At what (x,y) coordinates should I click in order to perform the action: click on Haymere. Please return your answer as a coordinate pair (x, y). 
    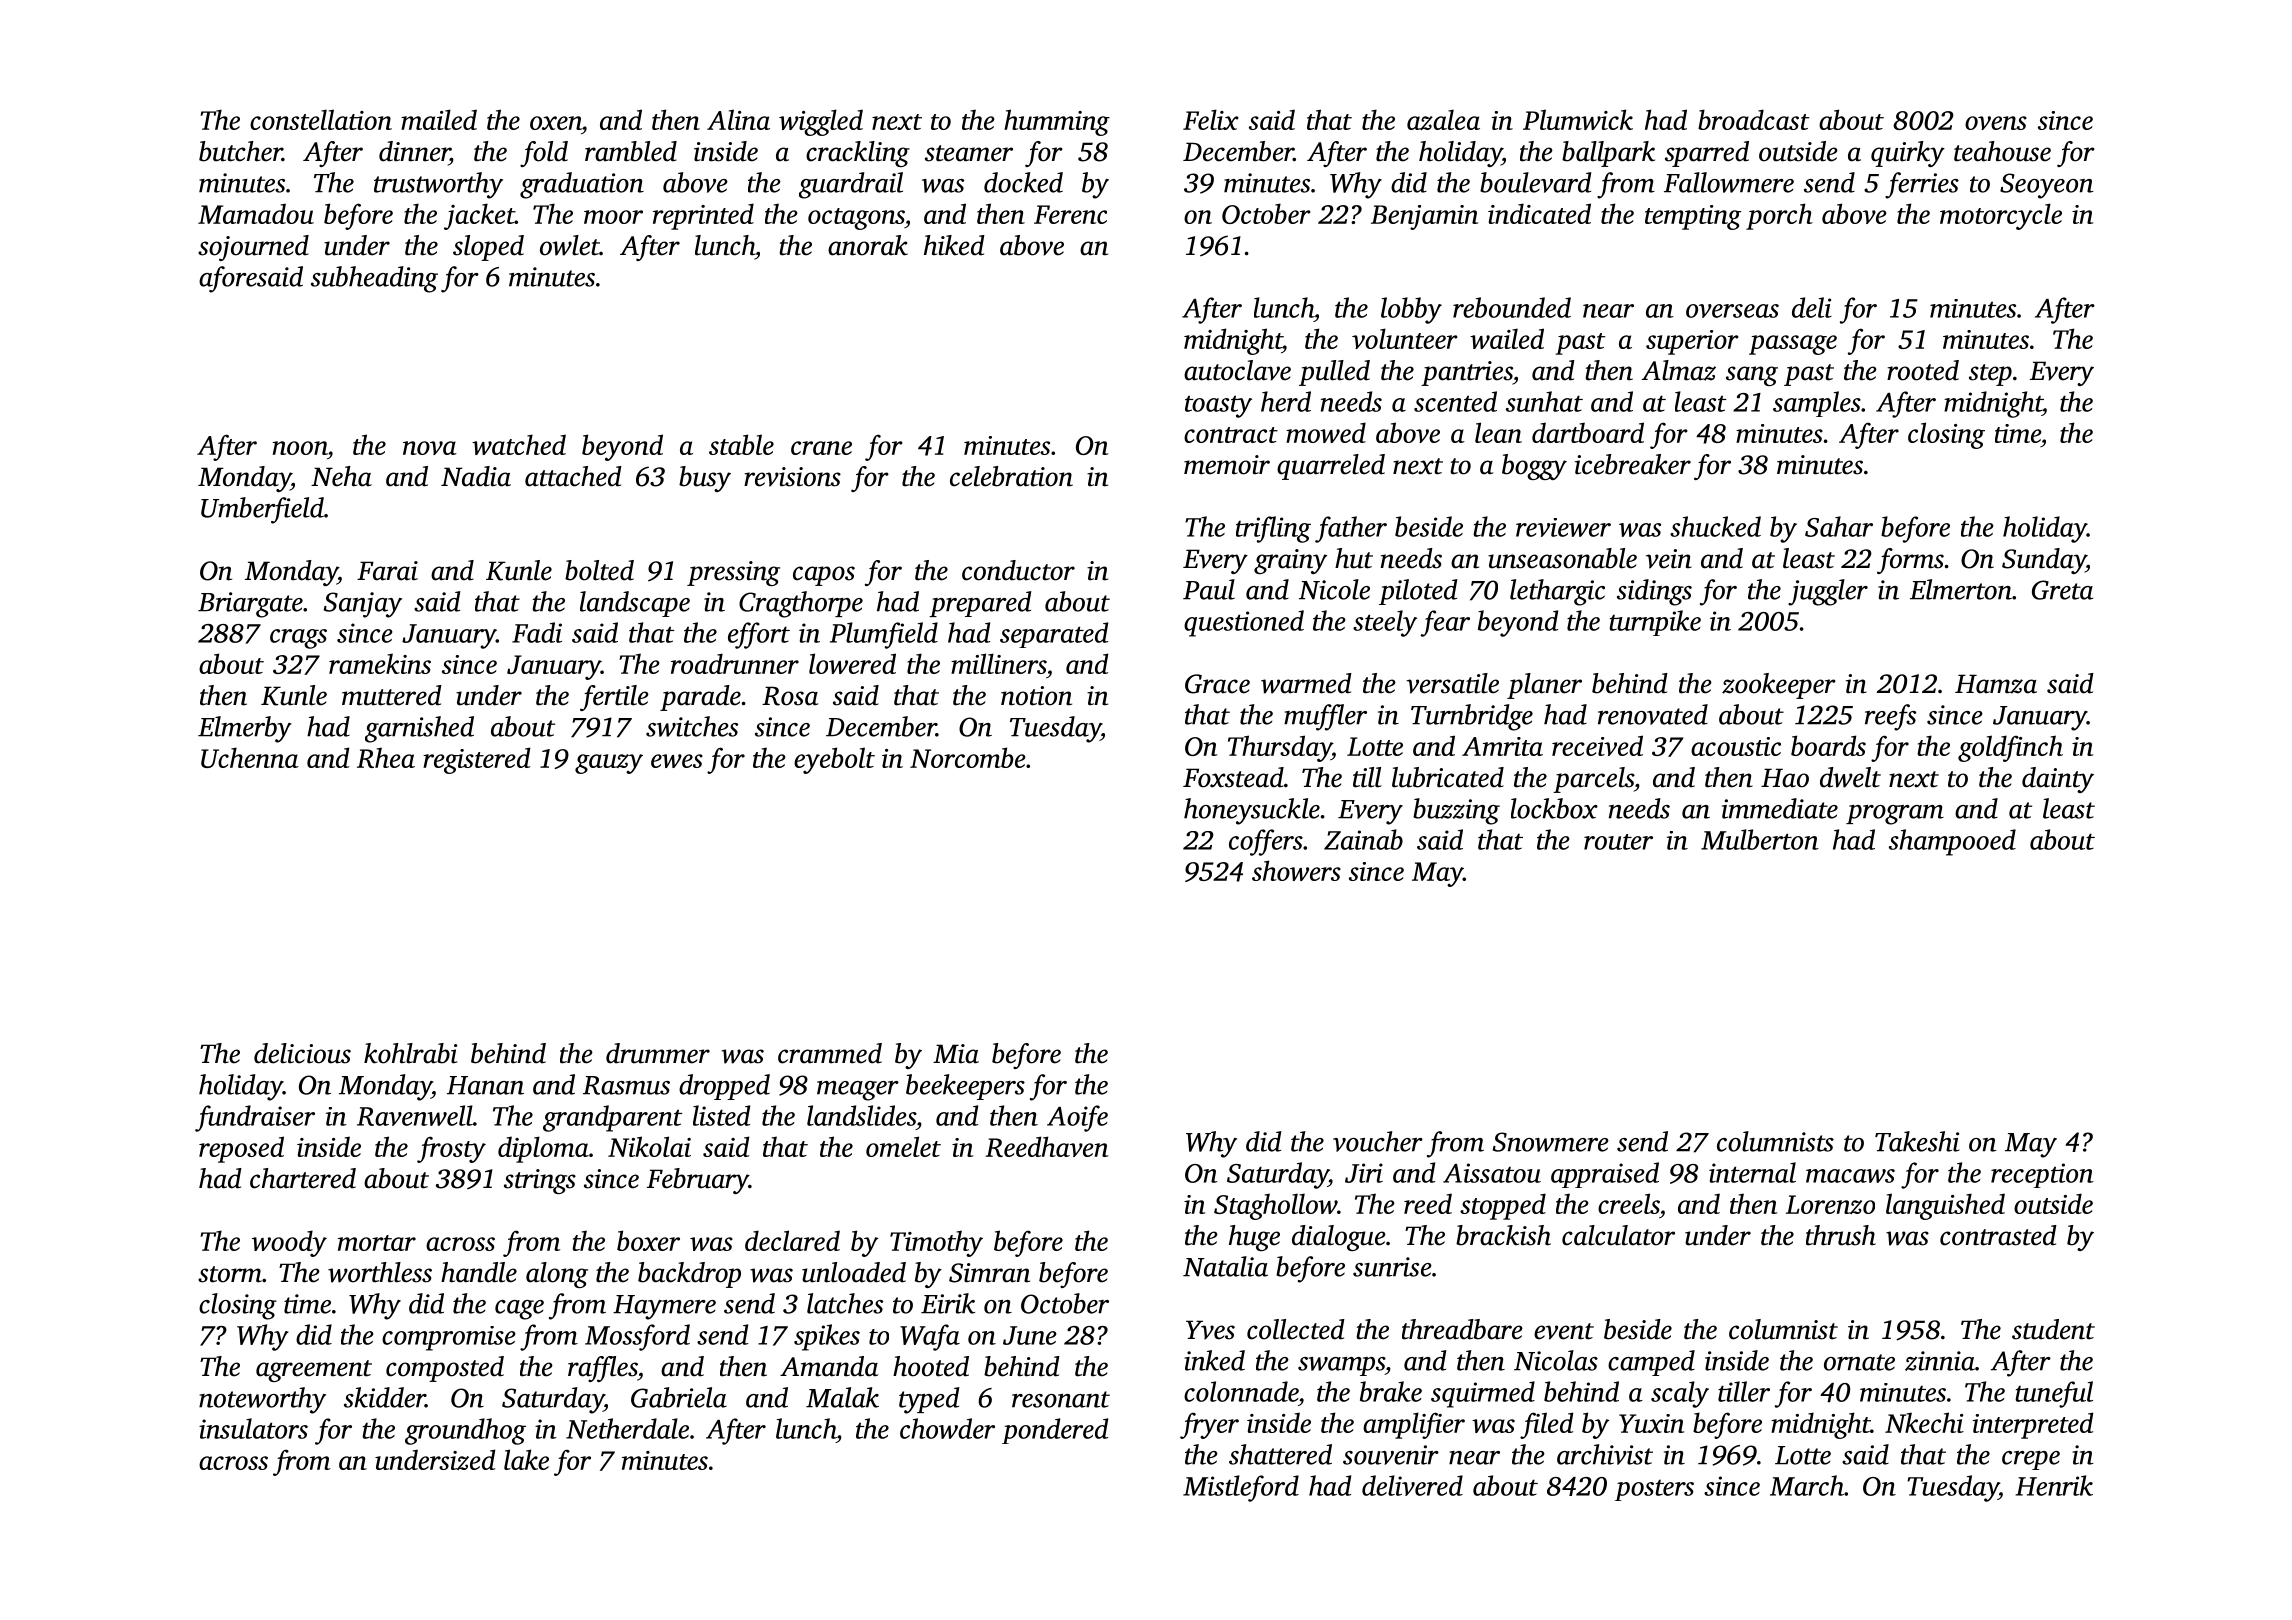
    Looking at the image, I should click on (664, 1307).
